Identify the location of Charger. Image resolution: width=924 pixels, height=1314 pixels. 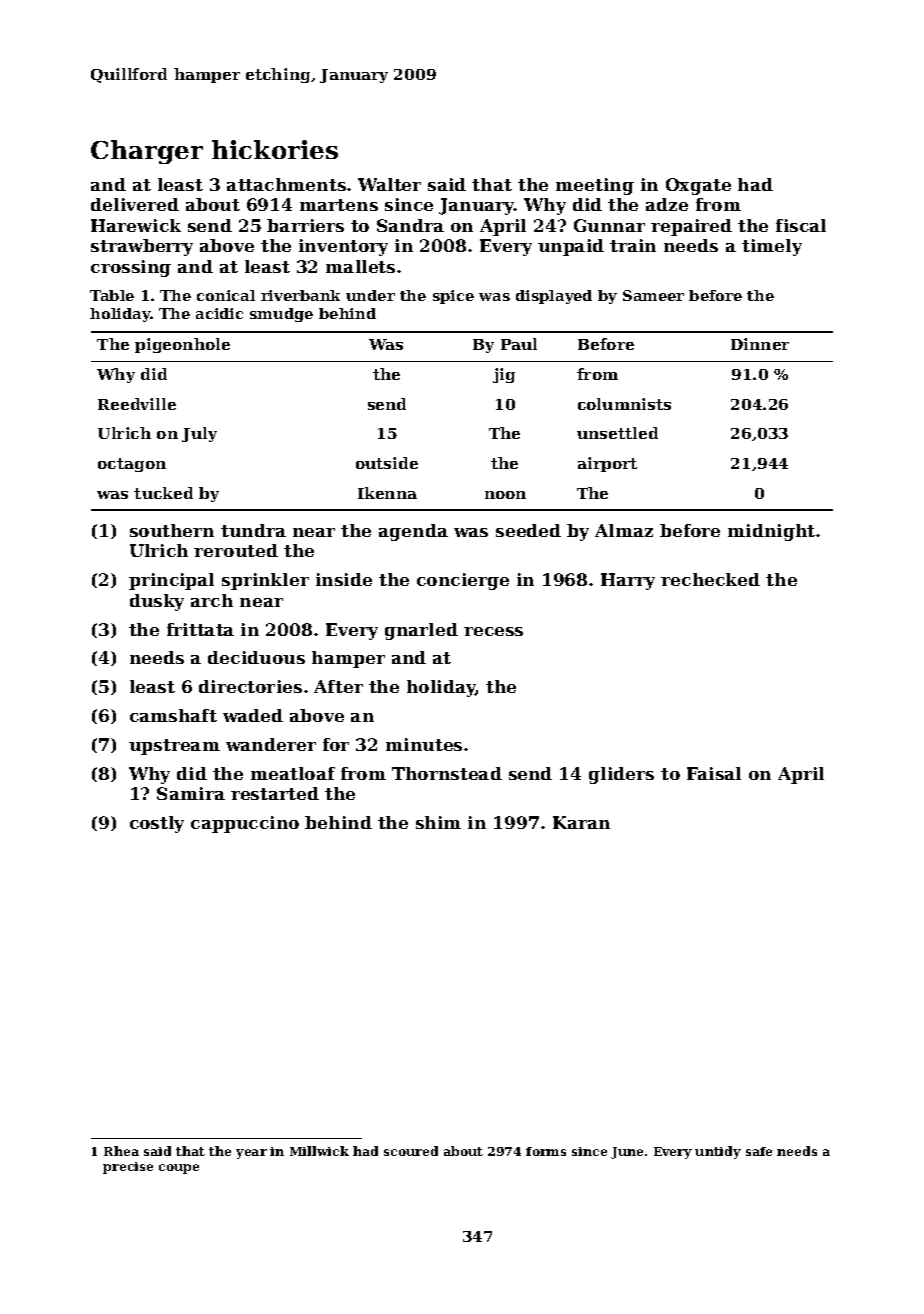
(147, 152).
